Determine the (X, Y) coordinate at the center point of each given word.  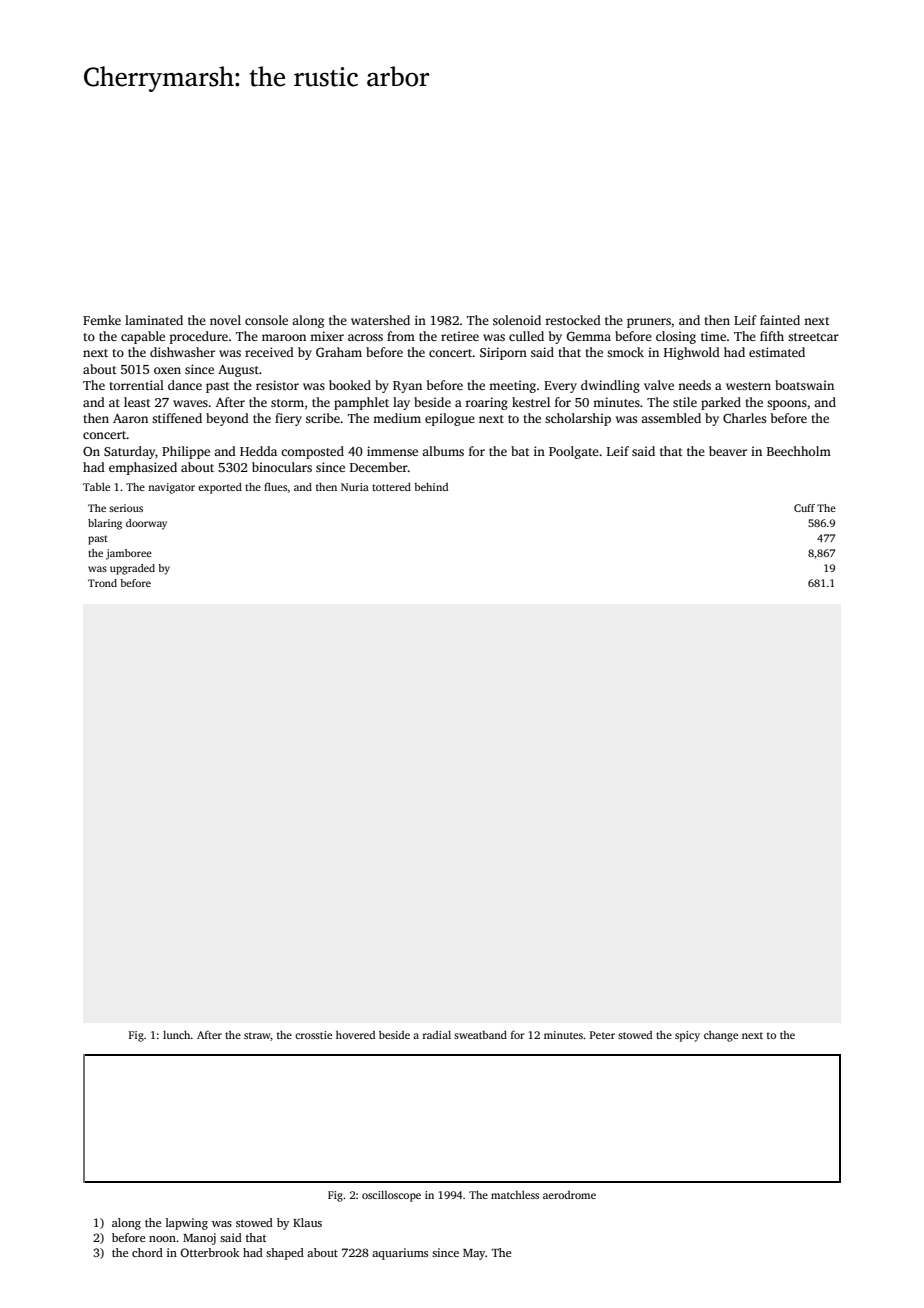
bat (520, 451)
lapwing (187, 1224)
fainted (780, 320)
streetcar (813, 337)
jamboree (129, 554)
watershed (380, 320)
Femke (102, 320)
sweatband (480, 1034)
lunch (176, 1034)
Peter (602, 1035)
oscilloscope (391, 1196)
